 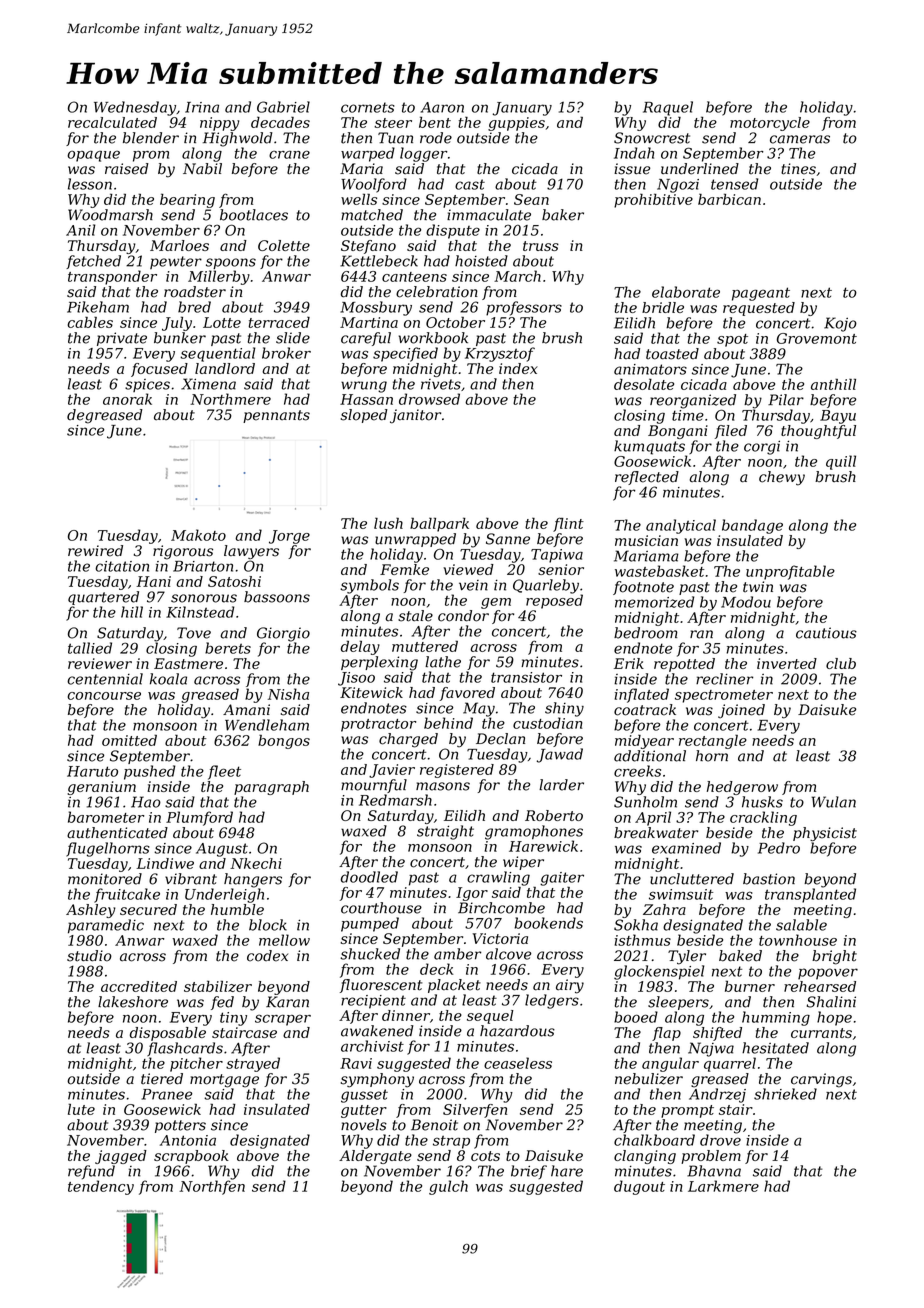 What do you see at coordinates (93, 156) in the page?
I see `opaque` at bounding box center [93, 156].
